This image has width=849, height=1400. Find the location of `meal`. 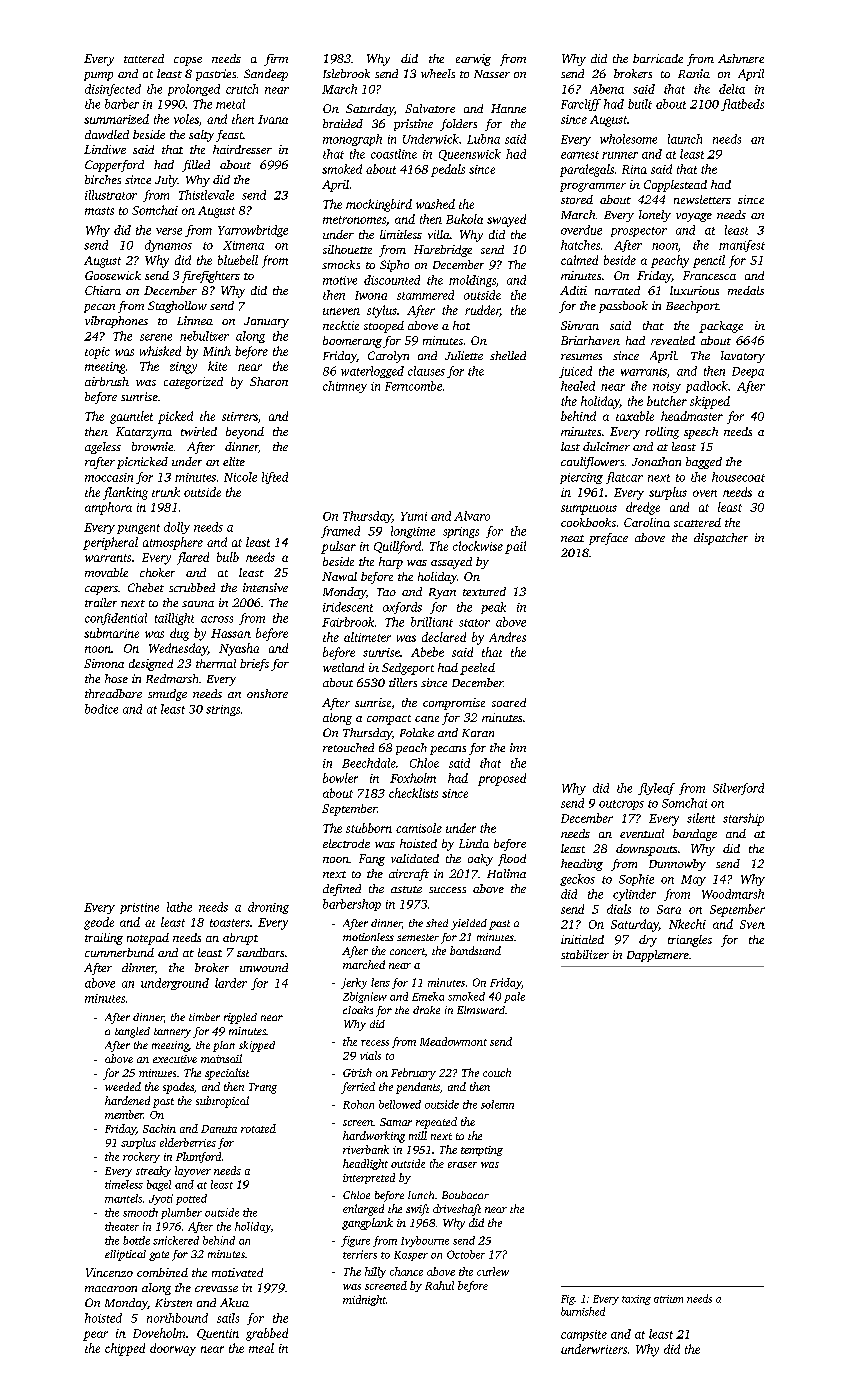

meal is located at coordinates (261, 1348).
